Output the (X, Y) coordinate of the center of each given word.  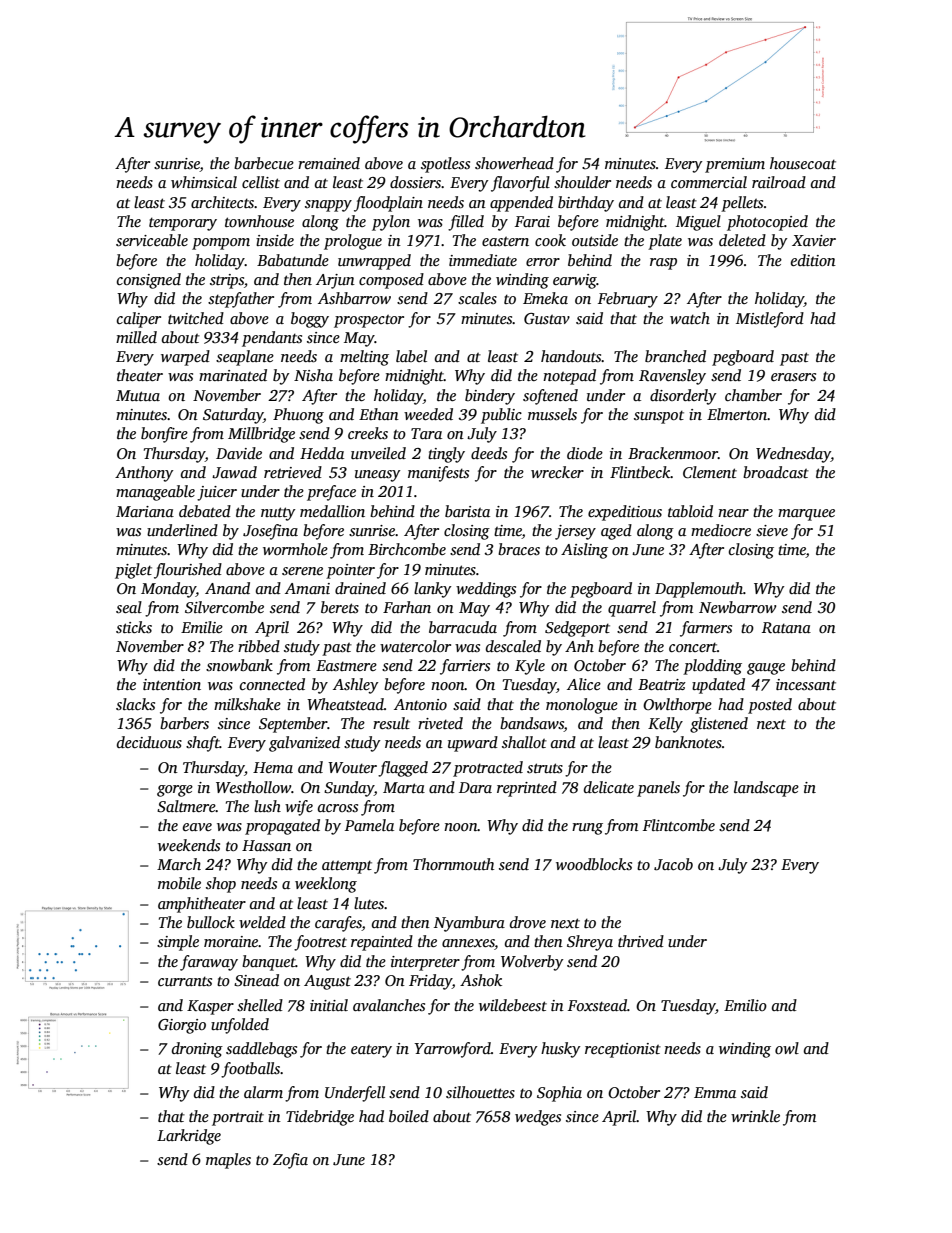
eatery (371, 1051)
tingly (446, 455)
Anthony (144, 474)
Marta (404, 787)
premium (735, 165)
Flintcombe (679, 825)
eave (197, 827)
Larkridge (189, 1137)
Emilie (202, 627)
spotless (445, 165)
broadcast (776, 472)
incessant (806, 684)
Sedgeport (577, 629)
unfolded (240, 1026)
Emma (715, 1092)
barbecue (264, 163)
